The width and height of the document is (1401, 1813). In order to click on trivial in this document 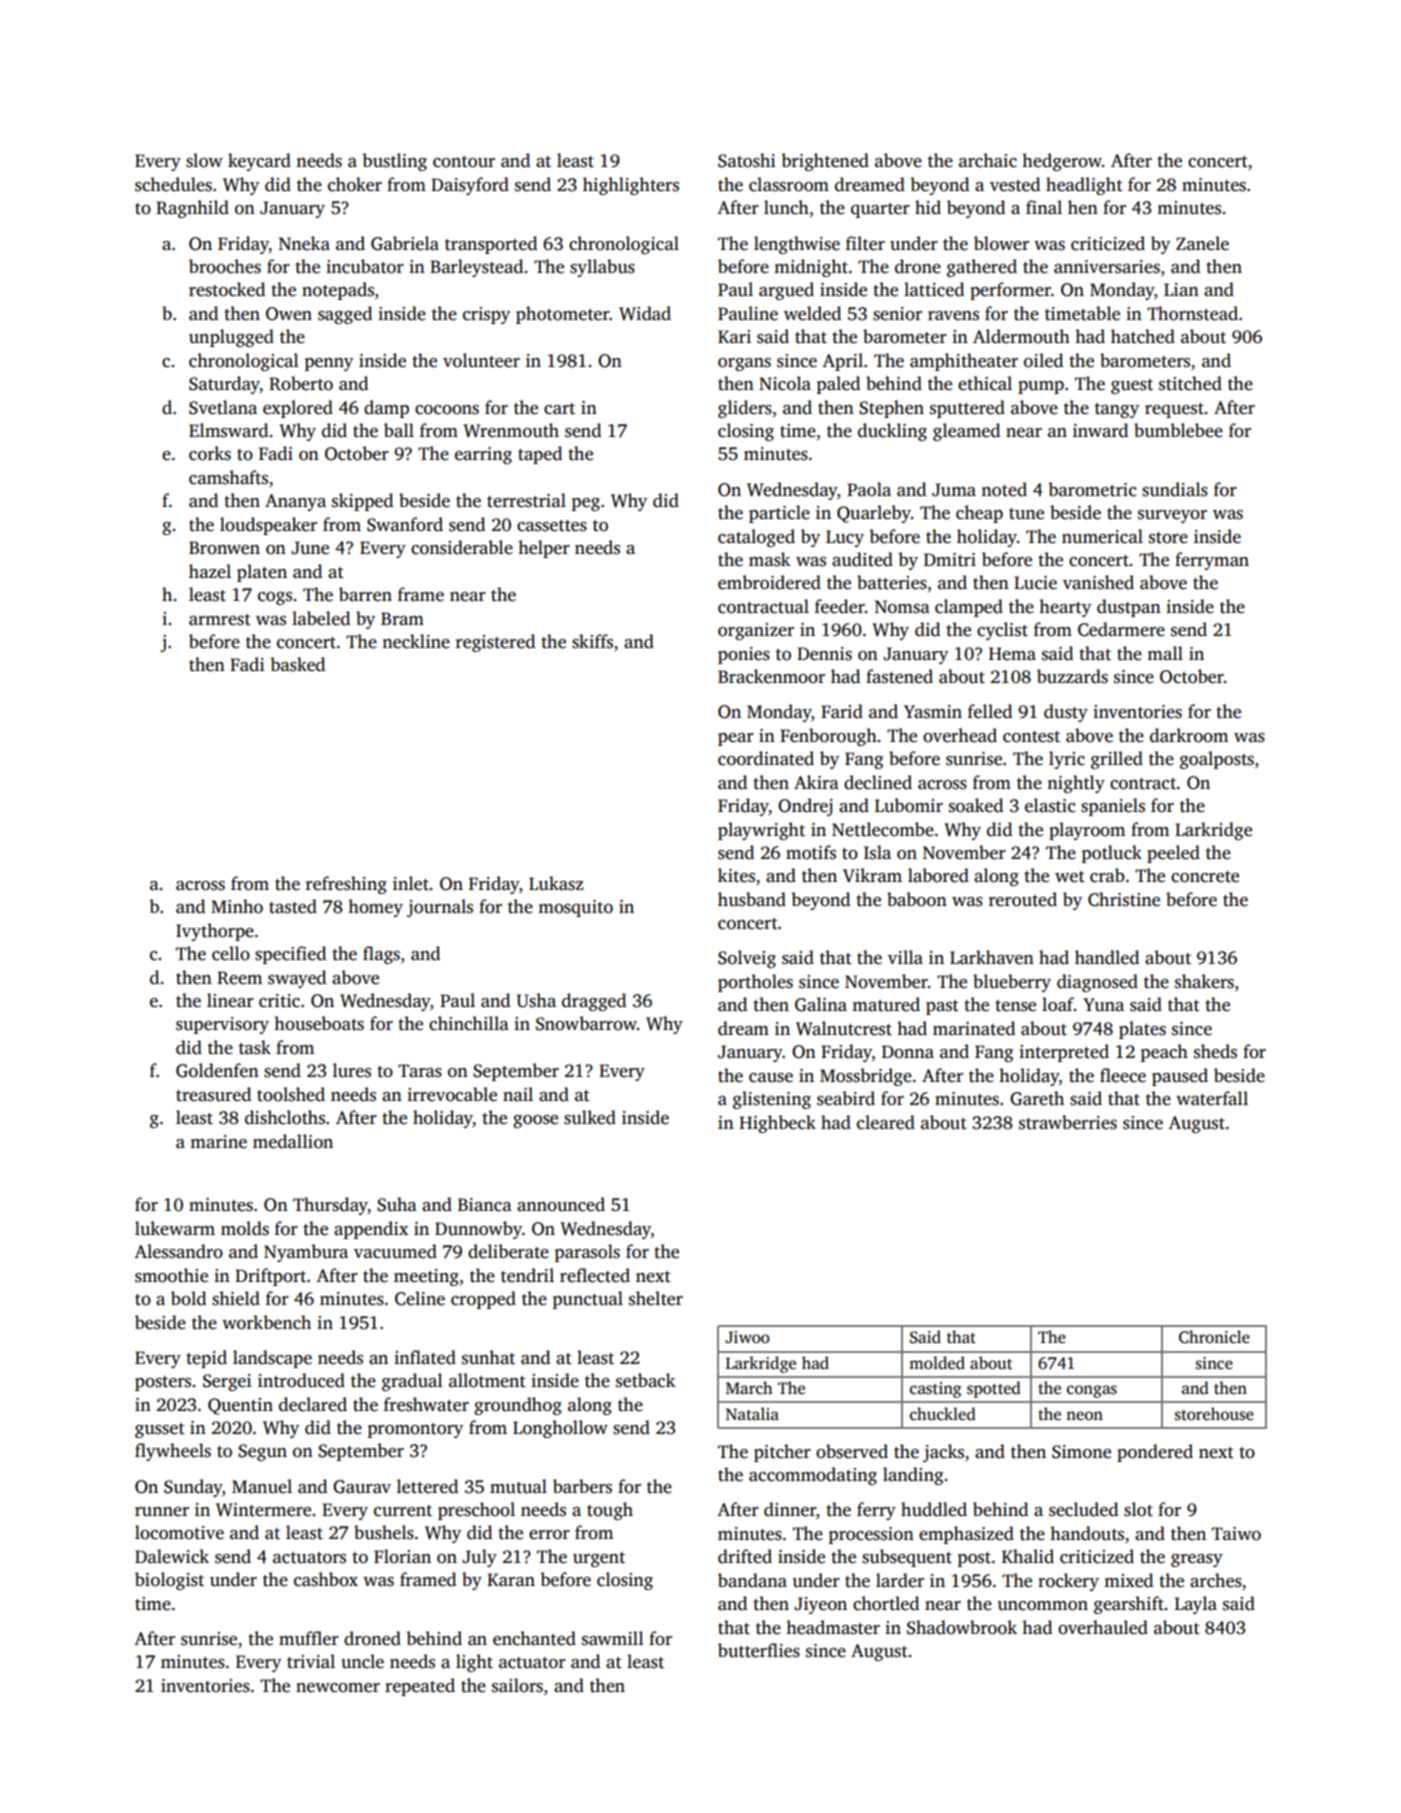, I will do `click(311, 1661)`.
